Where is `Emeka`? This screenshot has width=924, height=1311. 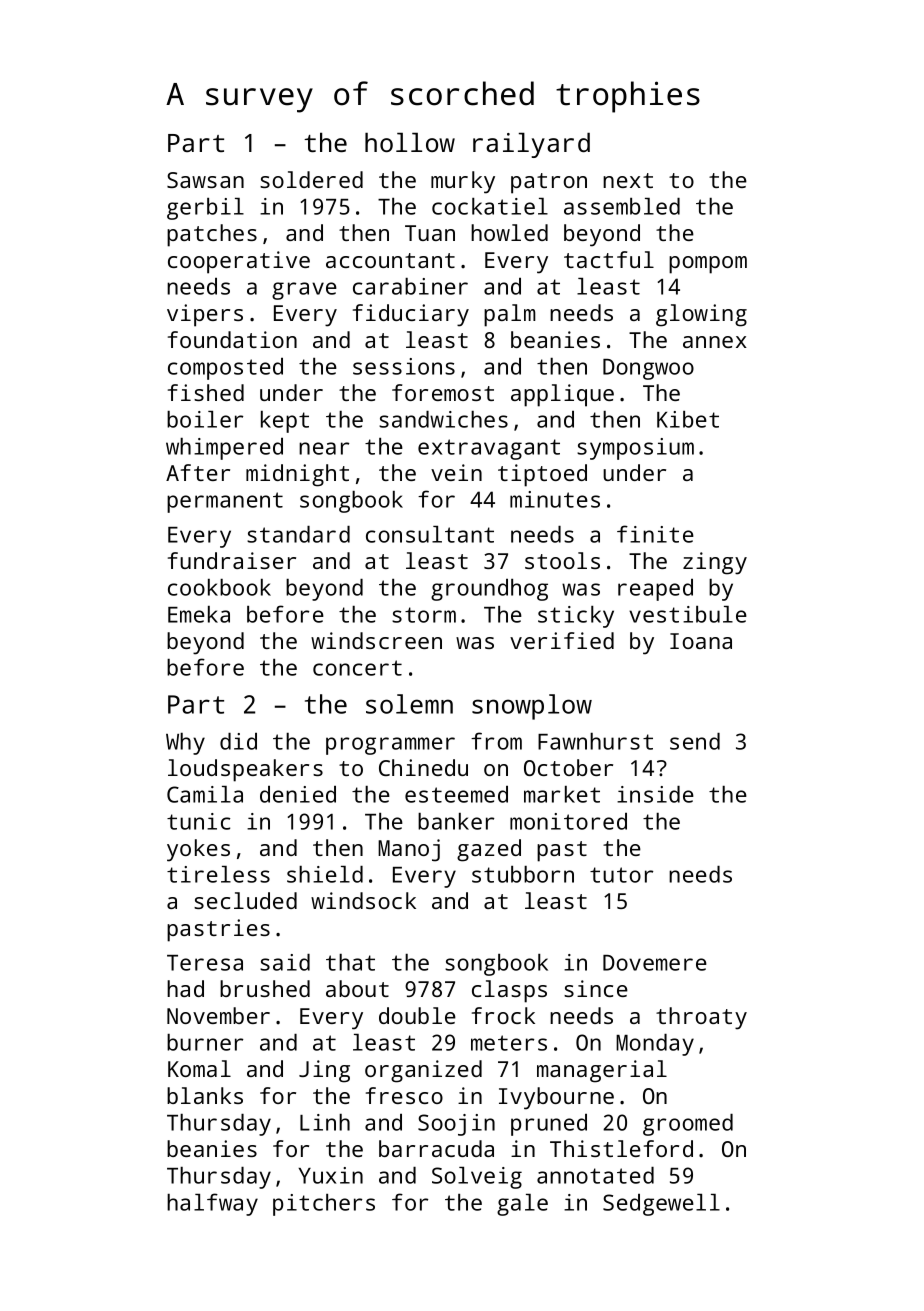 Emeka is located at coordinates (199, 614).
